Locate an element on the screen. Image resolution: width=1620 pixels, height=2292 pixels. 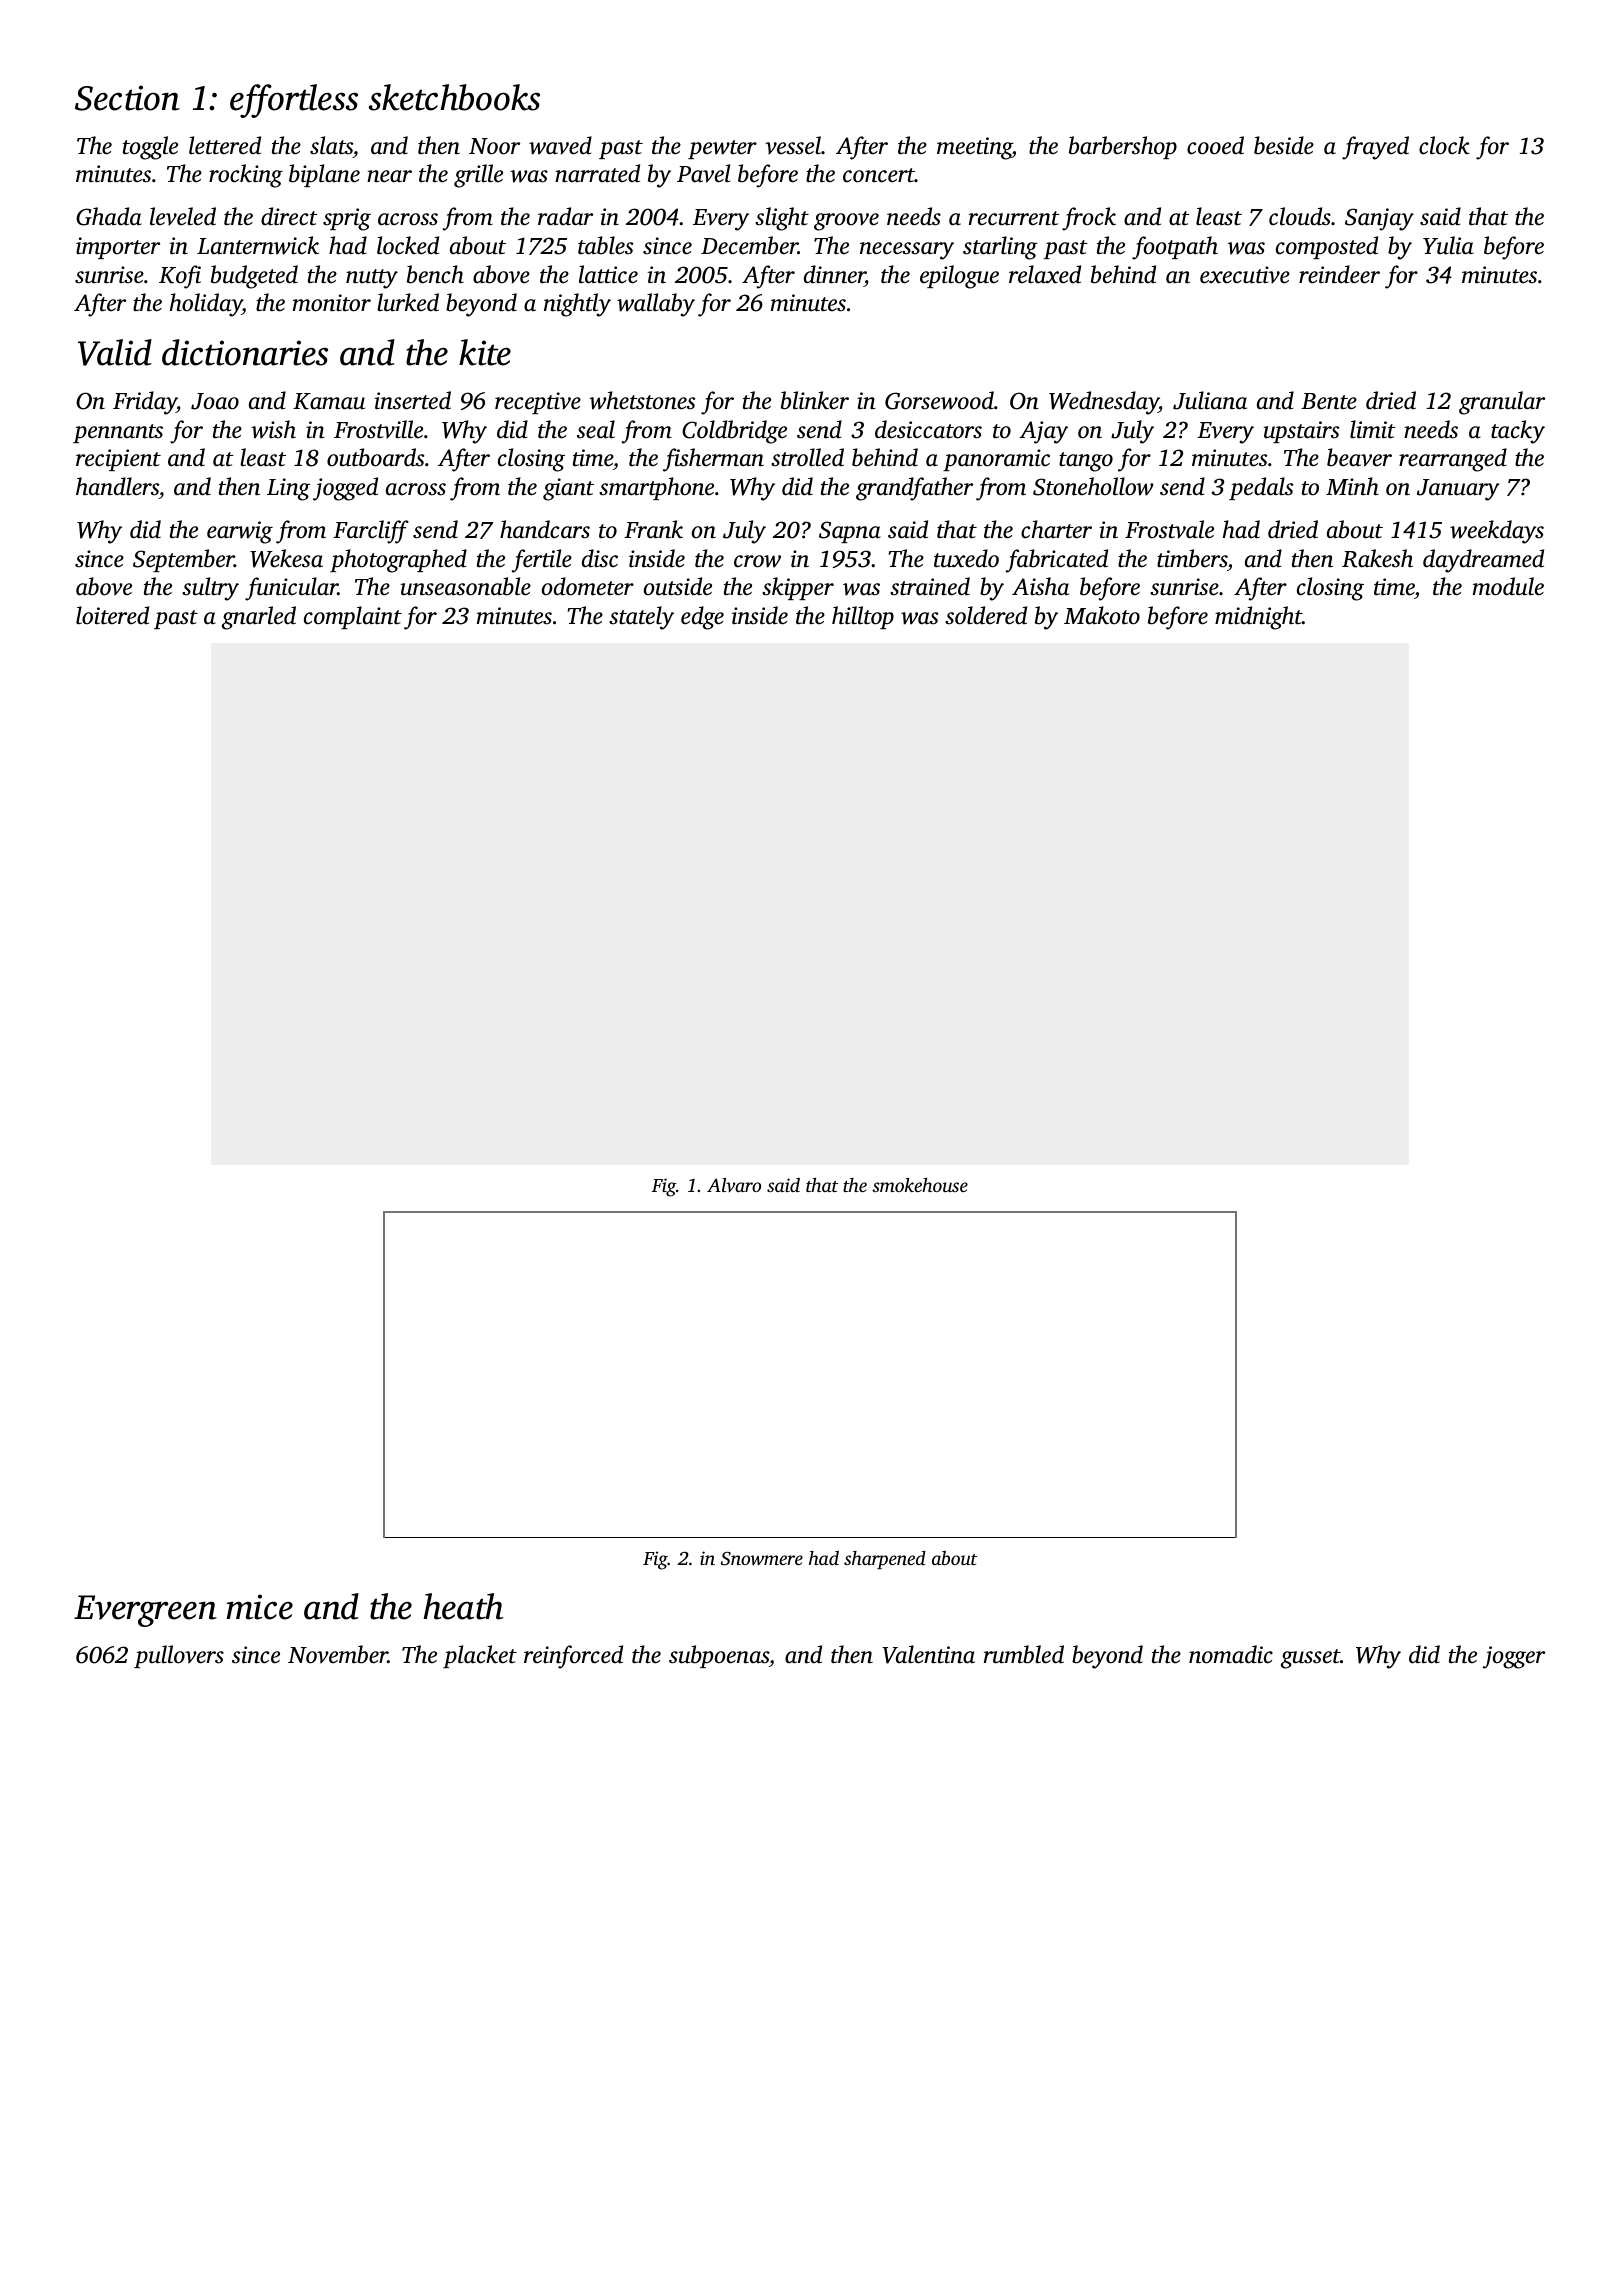
gusset is located at coordinates (1310, 1659).
